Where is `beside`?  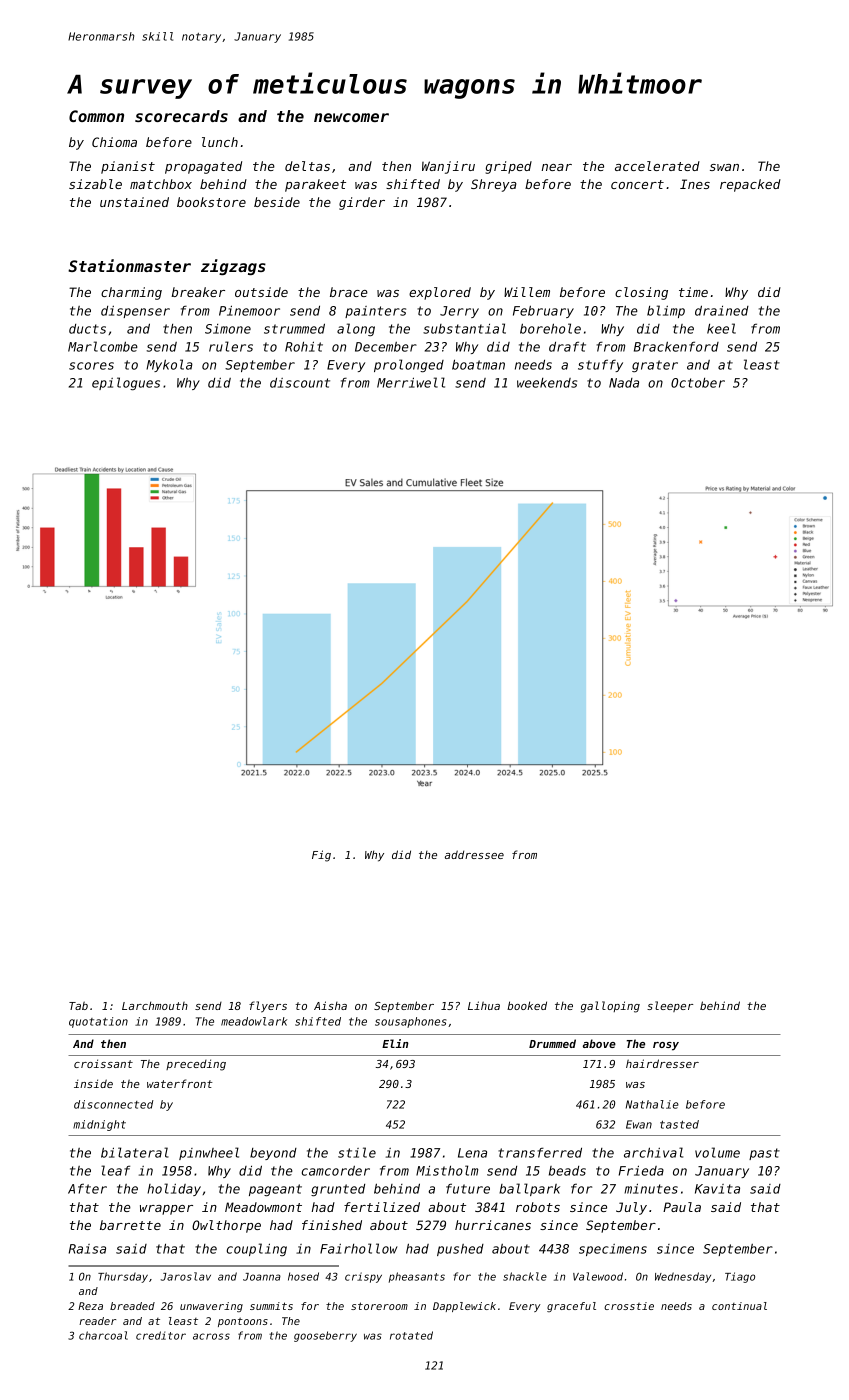
beside is located at coordinates (277, 202).
